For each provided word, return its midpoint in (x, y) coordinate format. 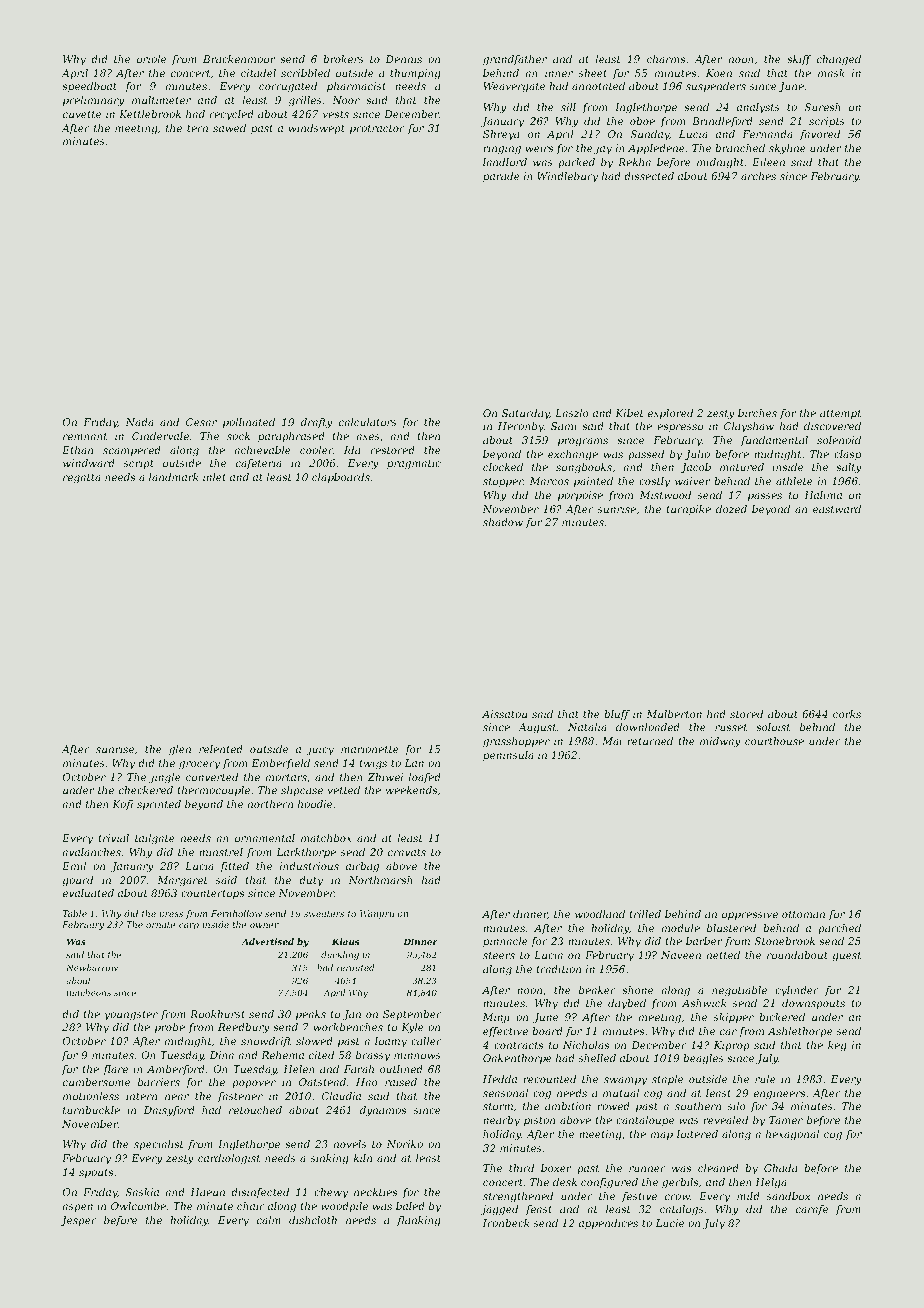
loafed (425, 778)
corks (847, 714)
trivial (113, 838)
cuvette (82, 114)
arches (758, 176)
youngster (131, 1016)
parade (501, 177)
